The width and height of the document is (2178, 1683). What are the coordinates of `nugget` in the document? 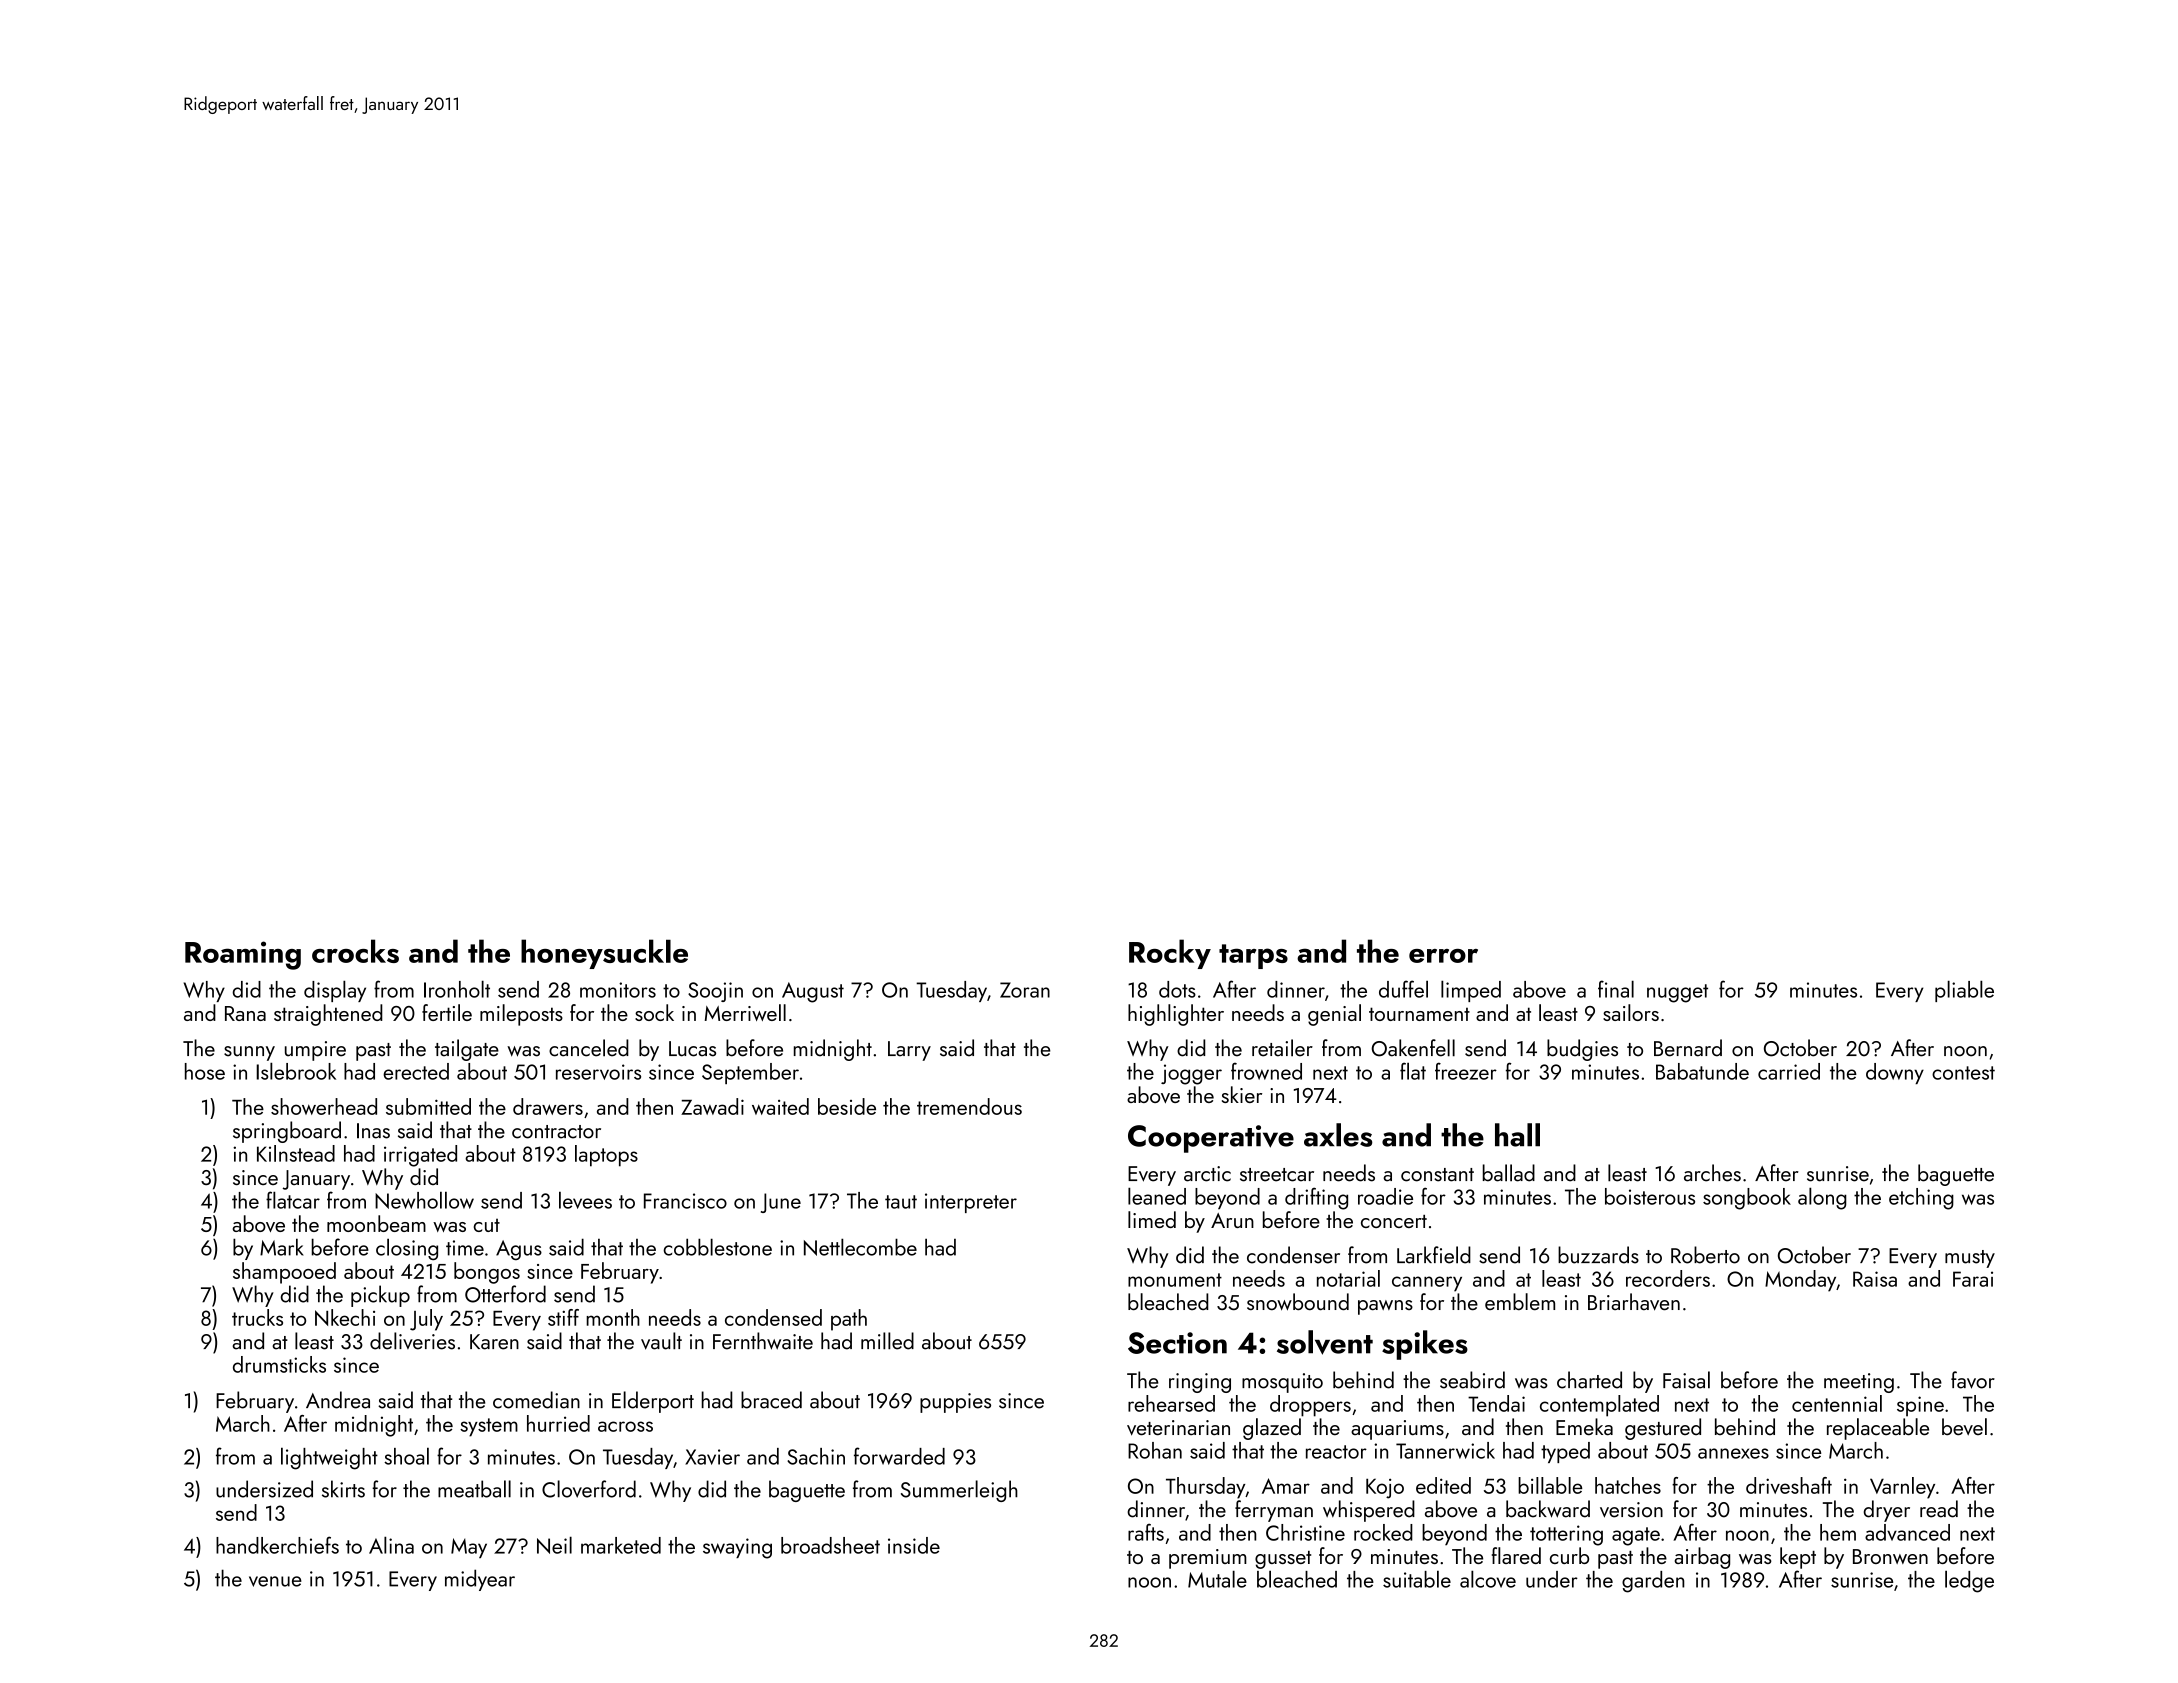 It's located at (1677, 993).
